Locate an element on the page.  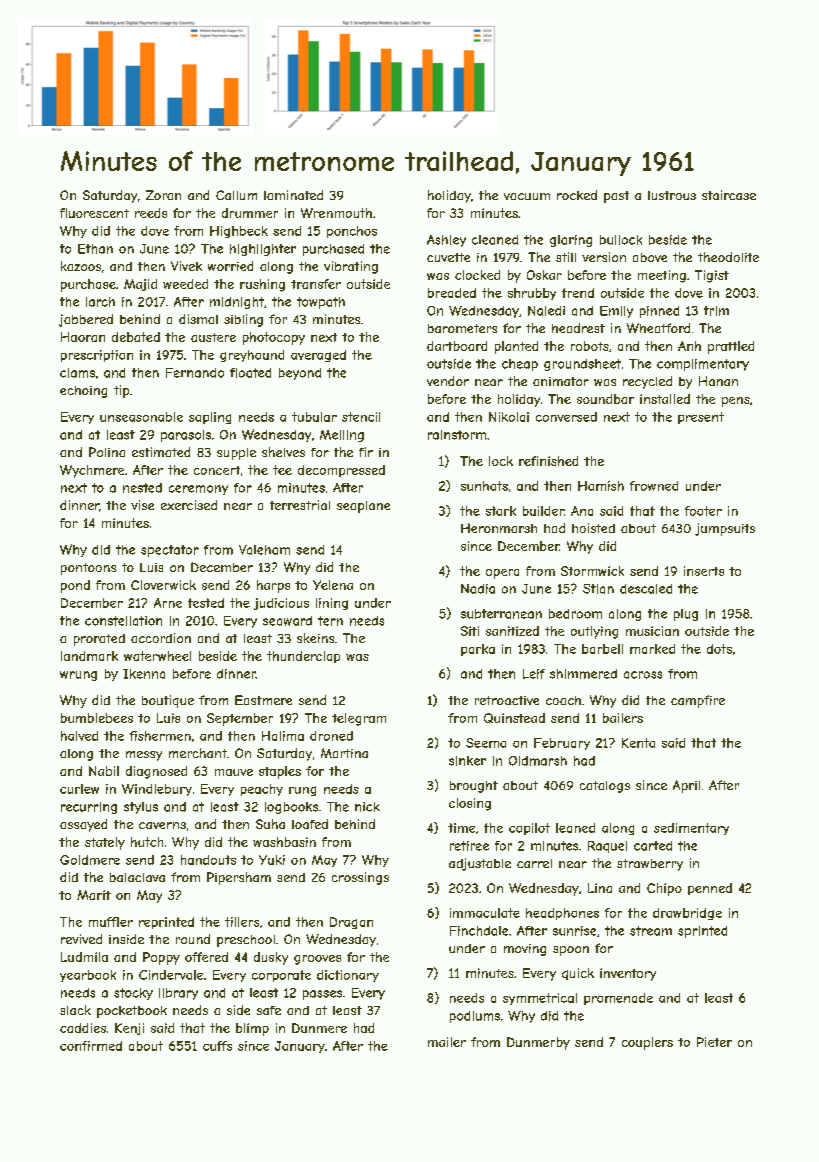
confirmed is located at coordinates (91, 1046).
